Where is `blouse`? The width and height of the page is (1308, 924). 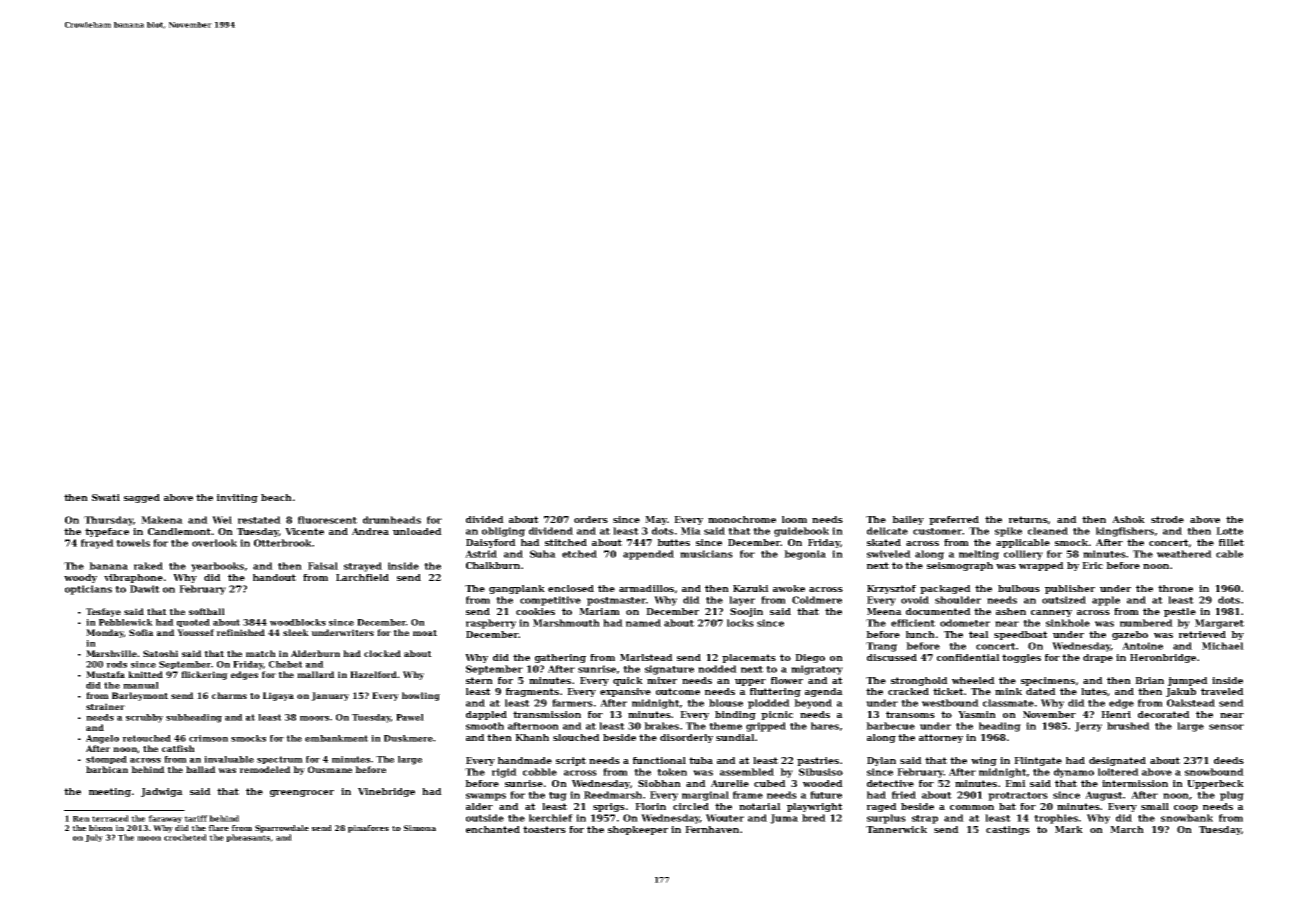
blouse is located at coordinates (726, 703).
